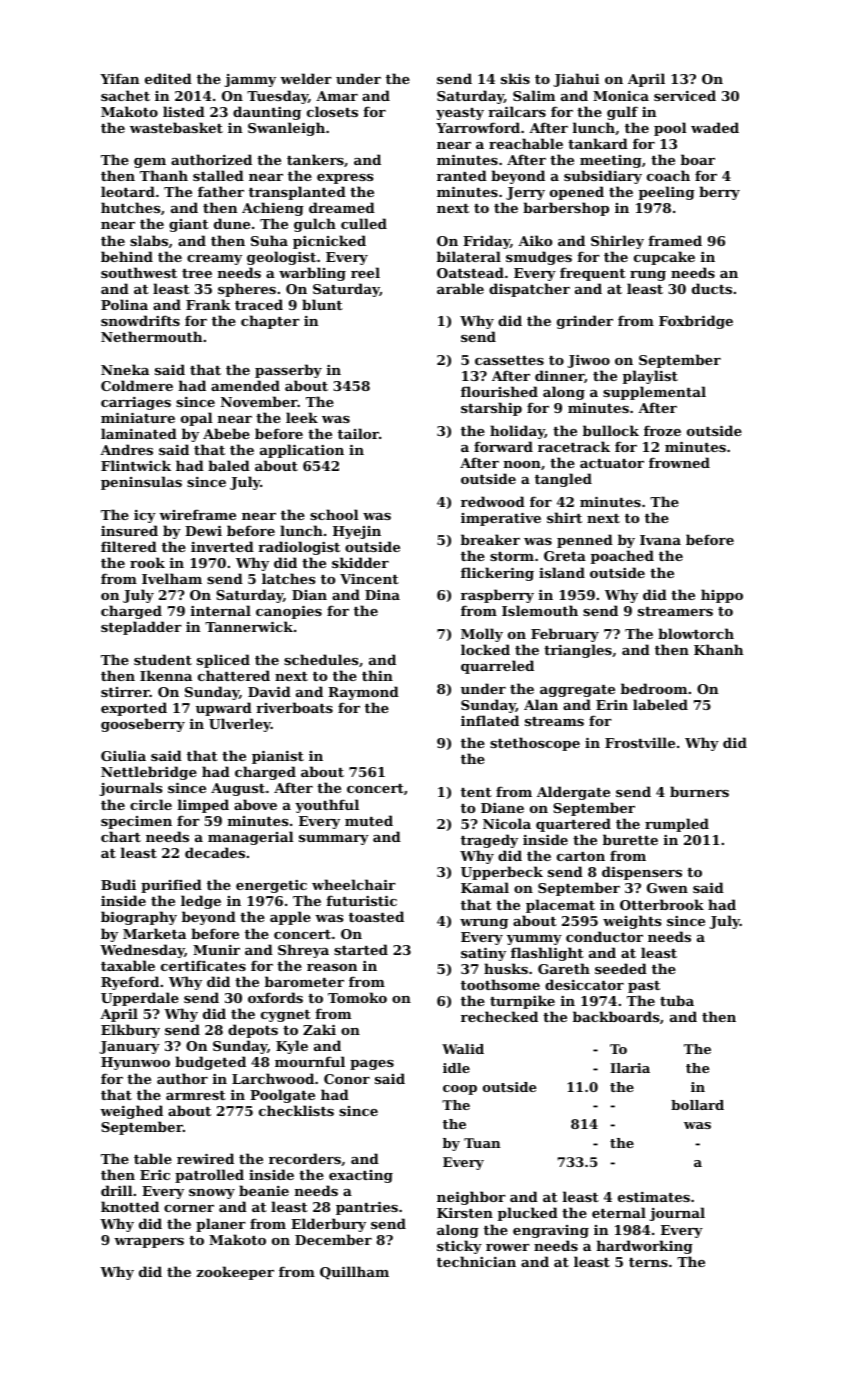  What do you see at coordinates (129, 546) in the screenshot?
I see `filtered` at bounding box center [129, 546].
